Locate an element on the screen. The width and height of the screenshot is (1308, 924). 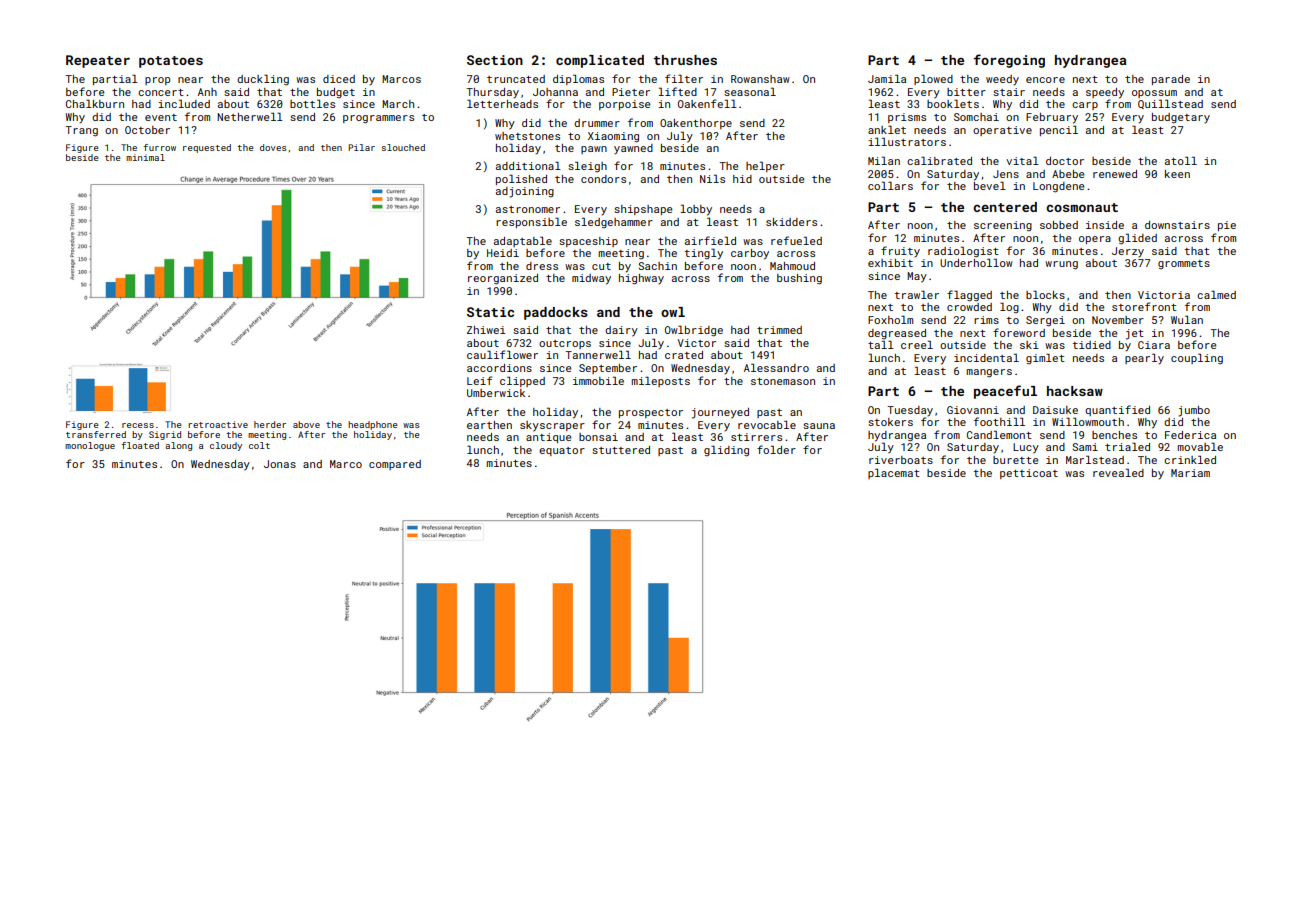
Alessandro is located at coordinates (776, 367).
